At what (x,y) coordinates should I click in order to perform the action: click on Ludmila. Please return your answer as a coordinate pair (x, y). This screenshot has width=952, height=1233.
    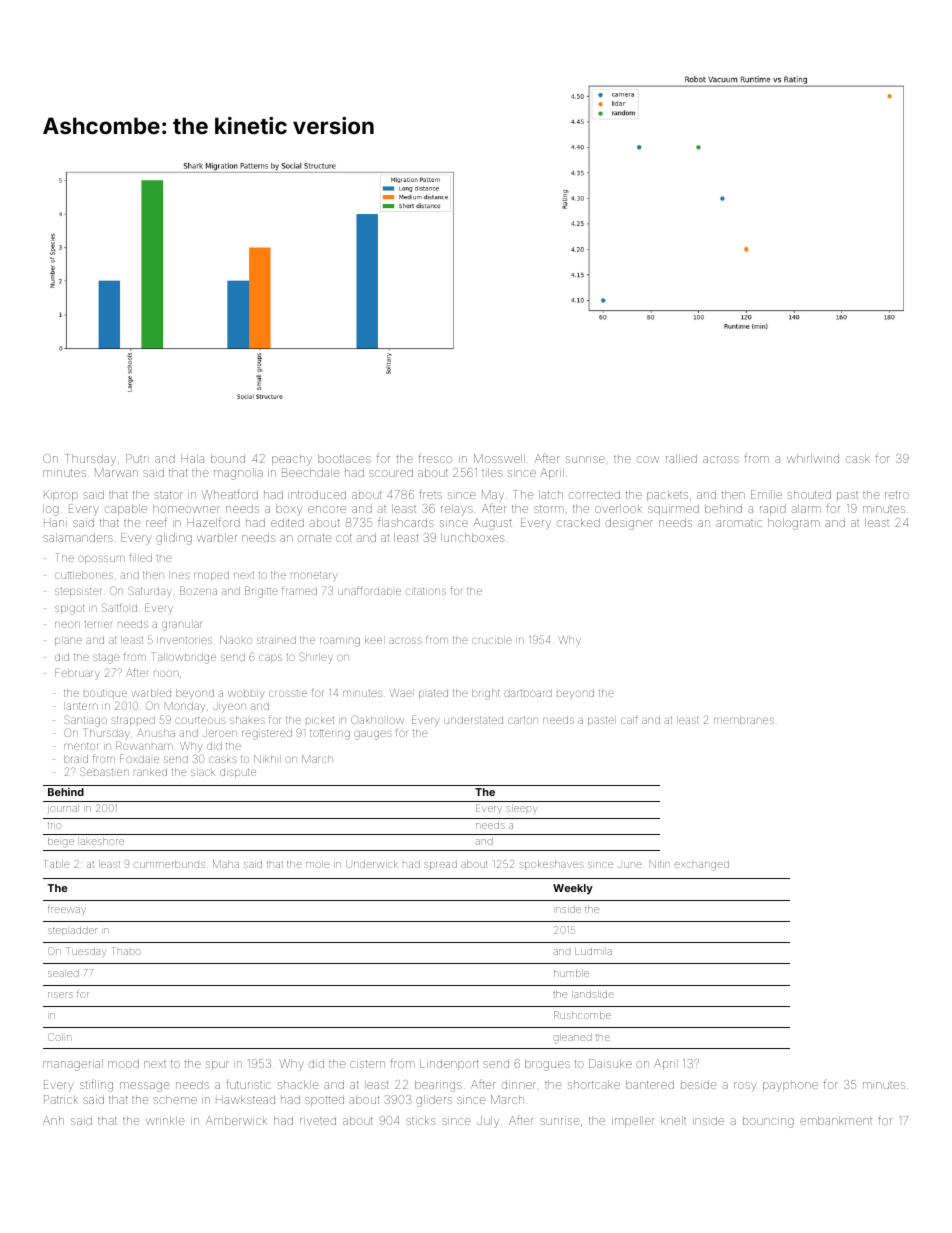
    Looking at the image, I should click on (593, 951).
